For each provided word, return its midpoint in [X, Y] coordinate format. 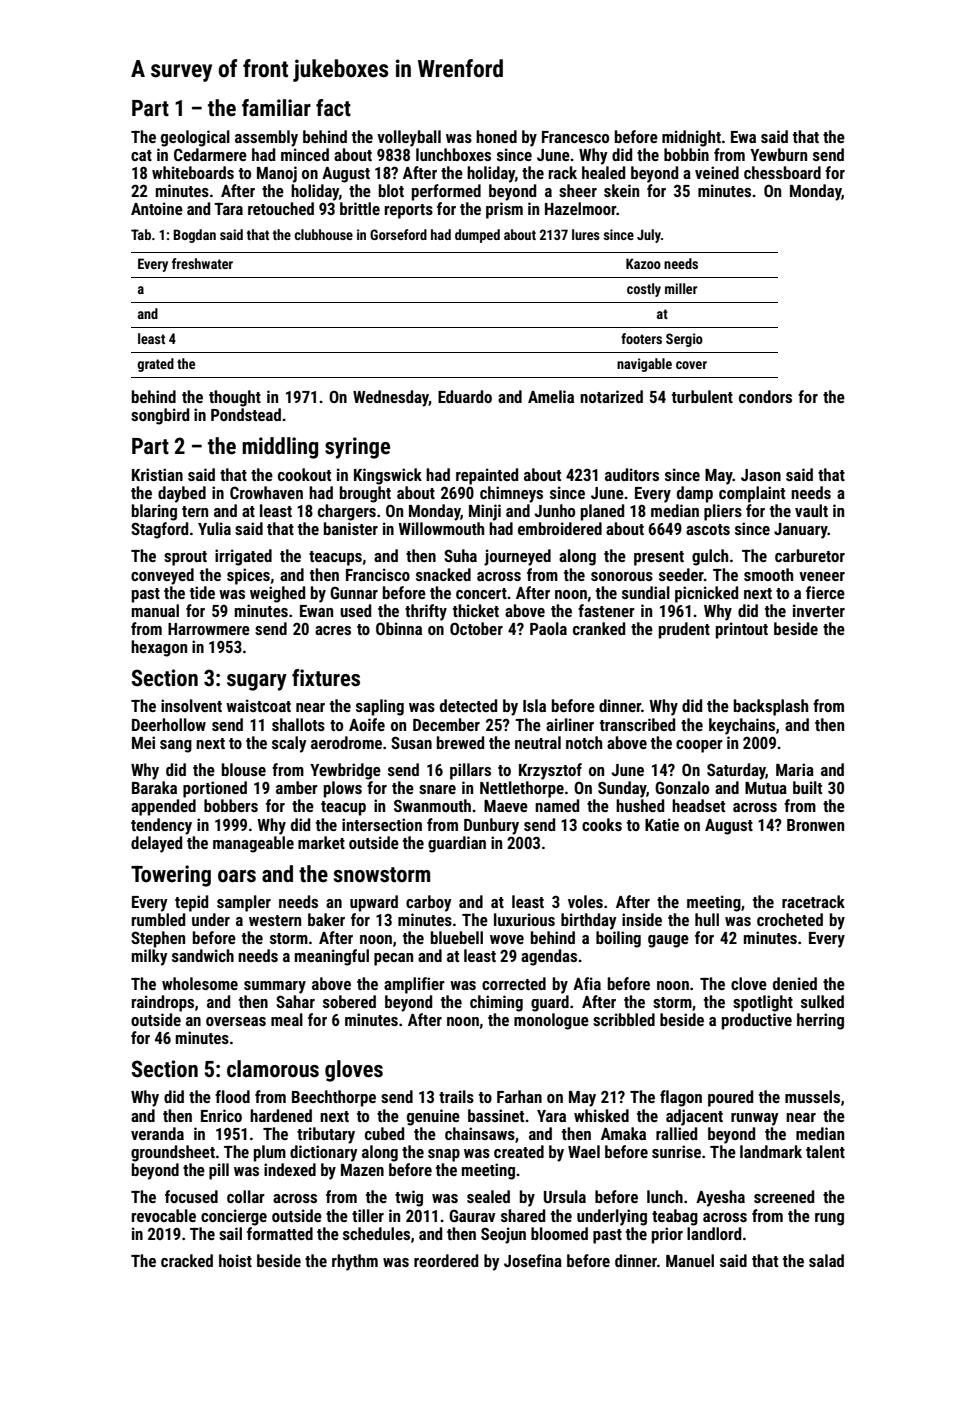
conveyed [162, 576]
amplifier [414, 985]
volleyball [409, 138]
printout [742, 630]
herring [820, 1021]
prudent [684, 630]
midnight [691, 138]
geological [195, 138]
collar [246, 1196]
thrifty [426, 612]
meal [287, 1019]
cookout [304, 474]
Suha [460, 555]
